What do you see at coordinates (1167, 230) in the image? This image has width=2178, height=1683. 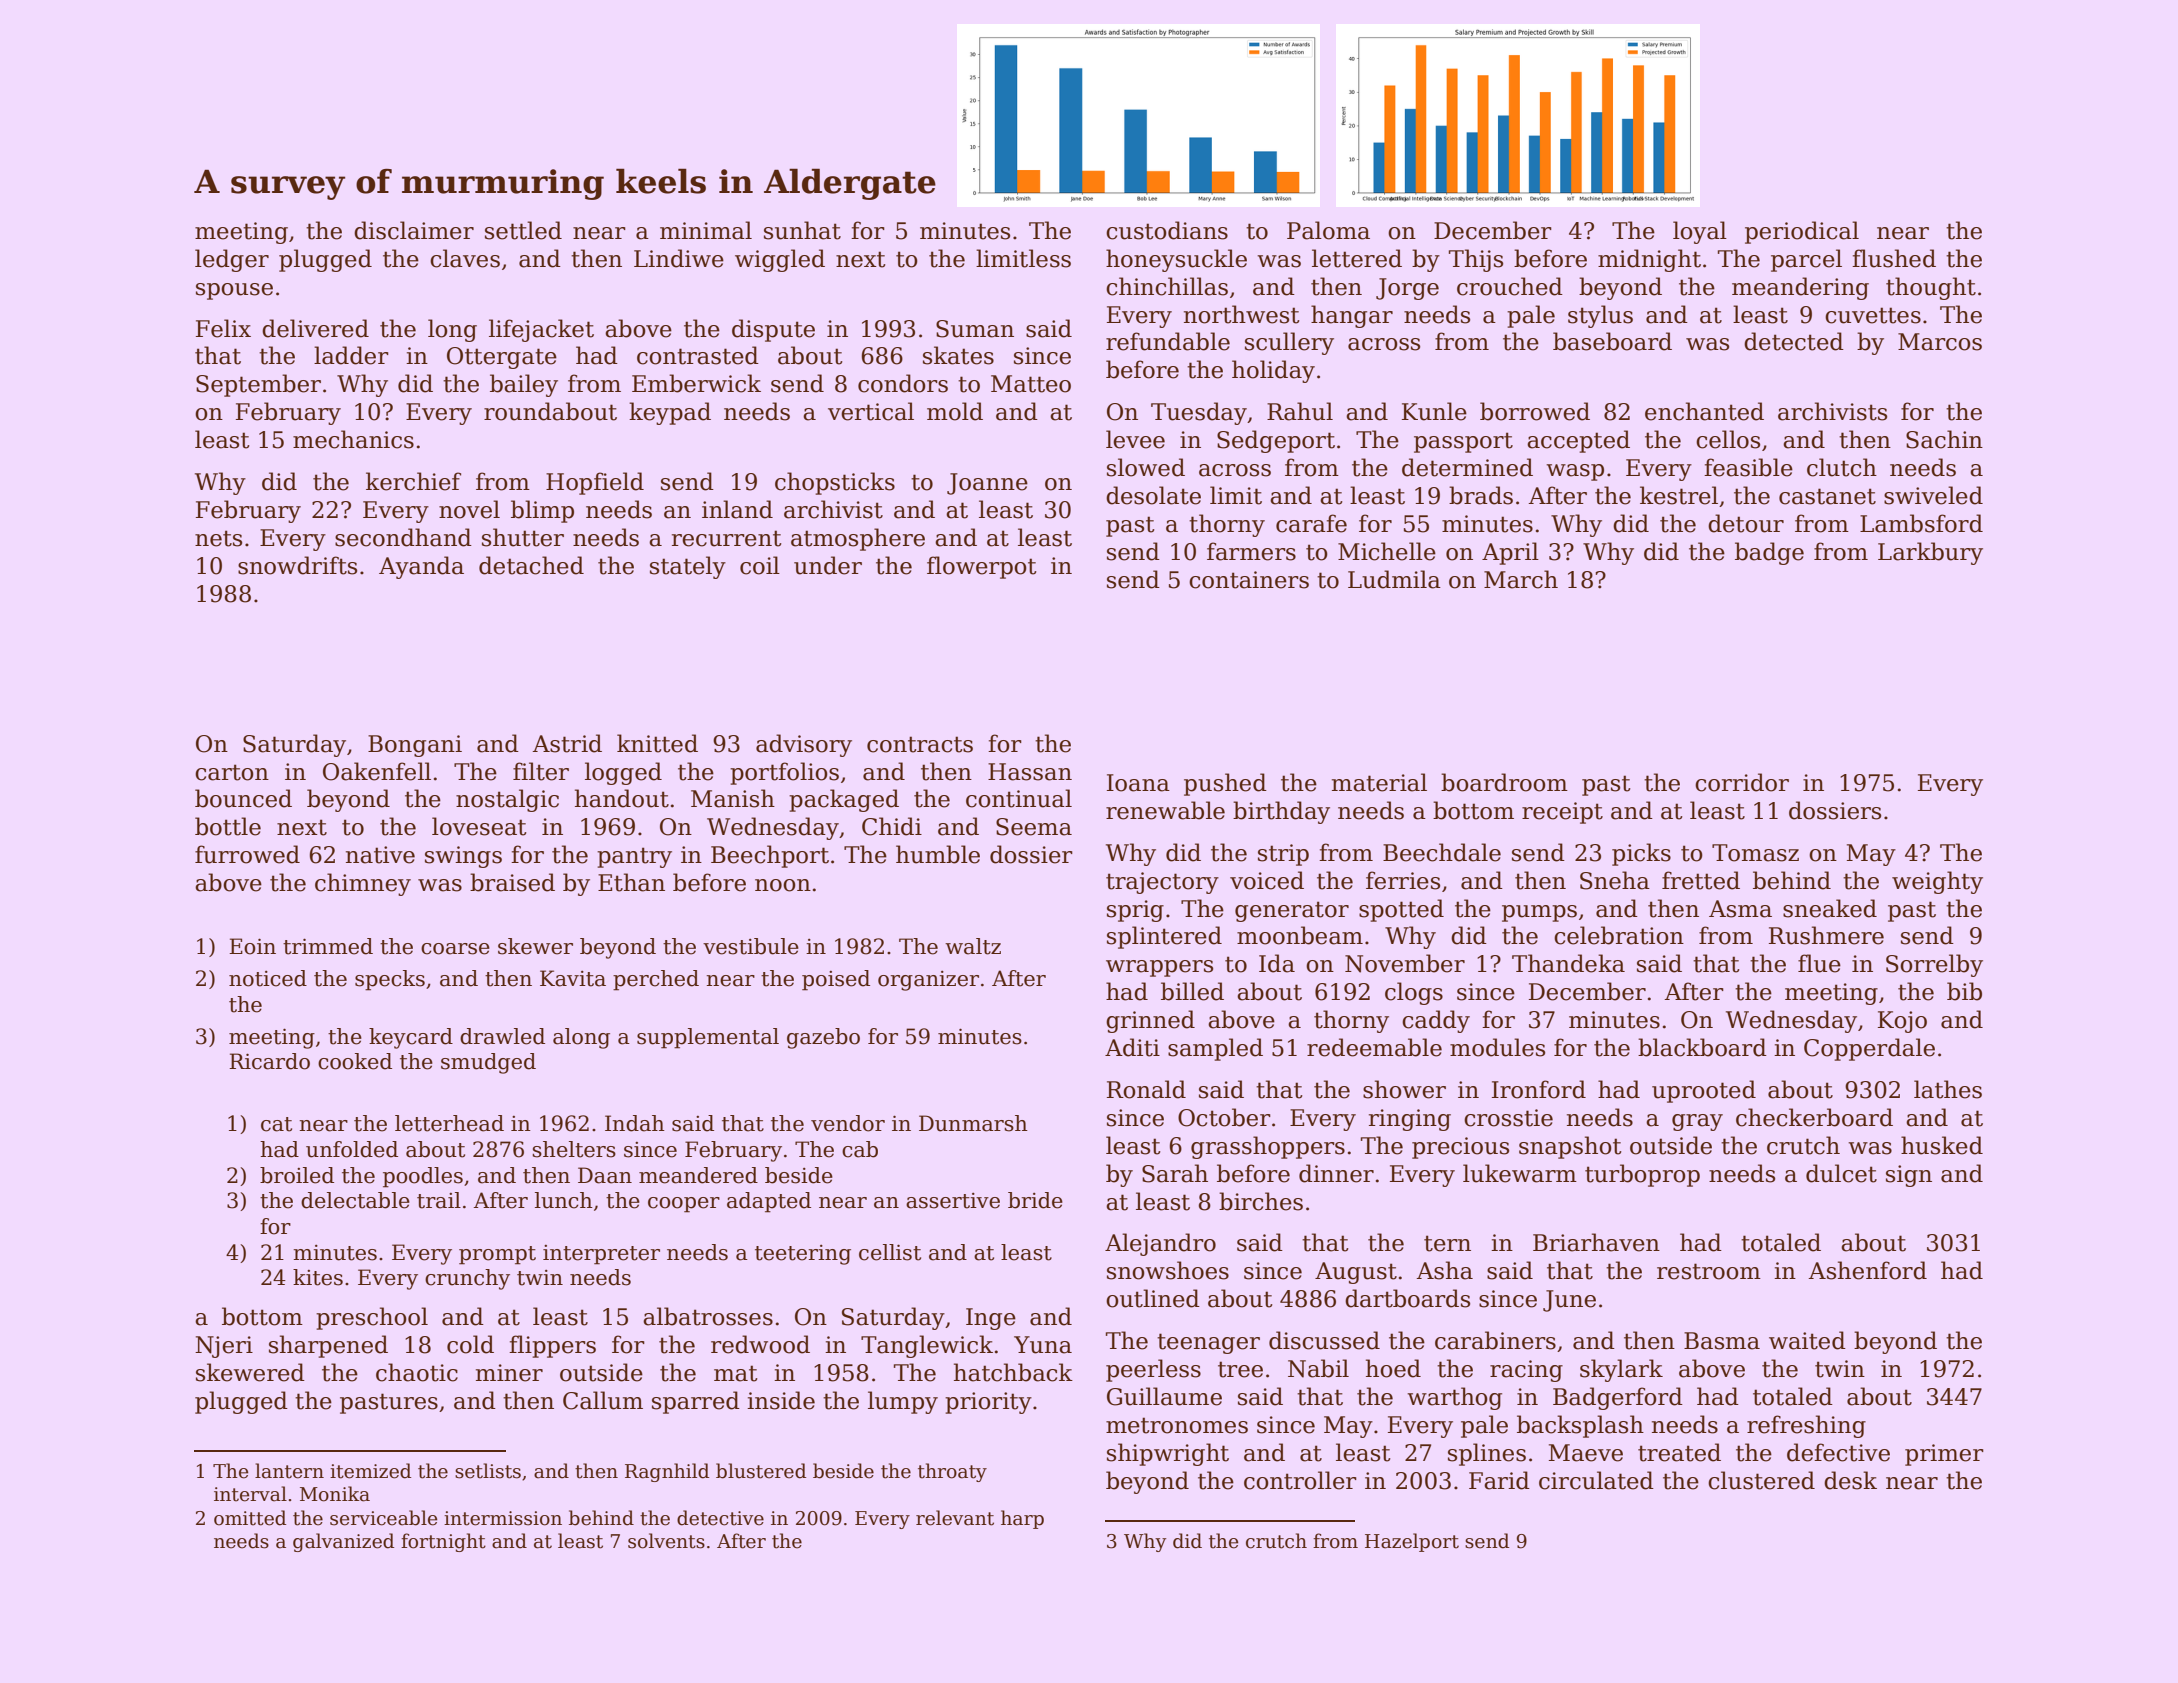 I see `custodians` at bounding box center [1167, 230].
